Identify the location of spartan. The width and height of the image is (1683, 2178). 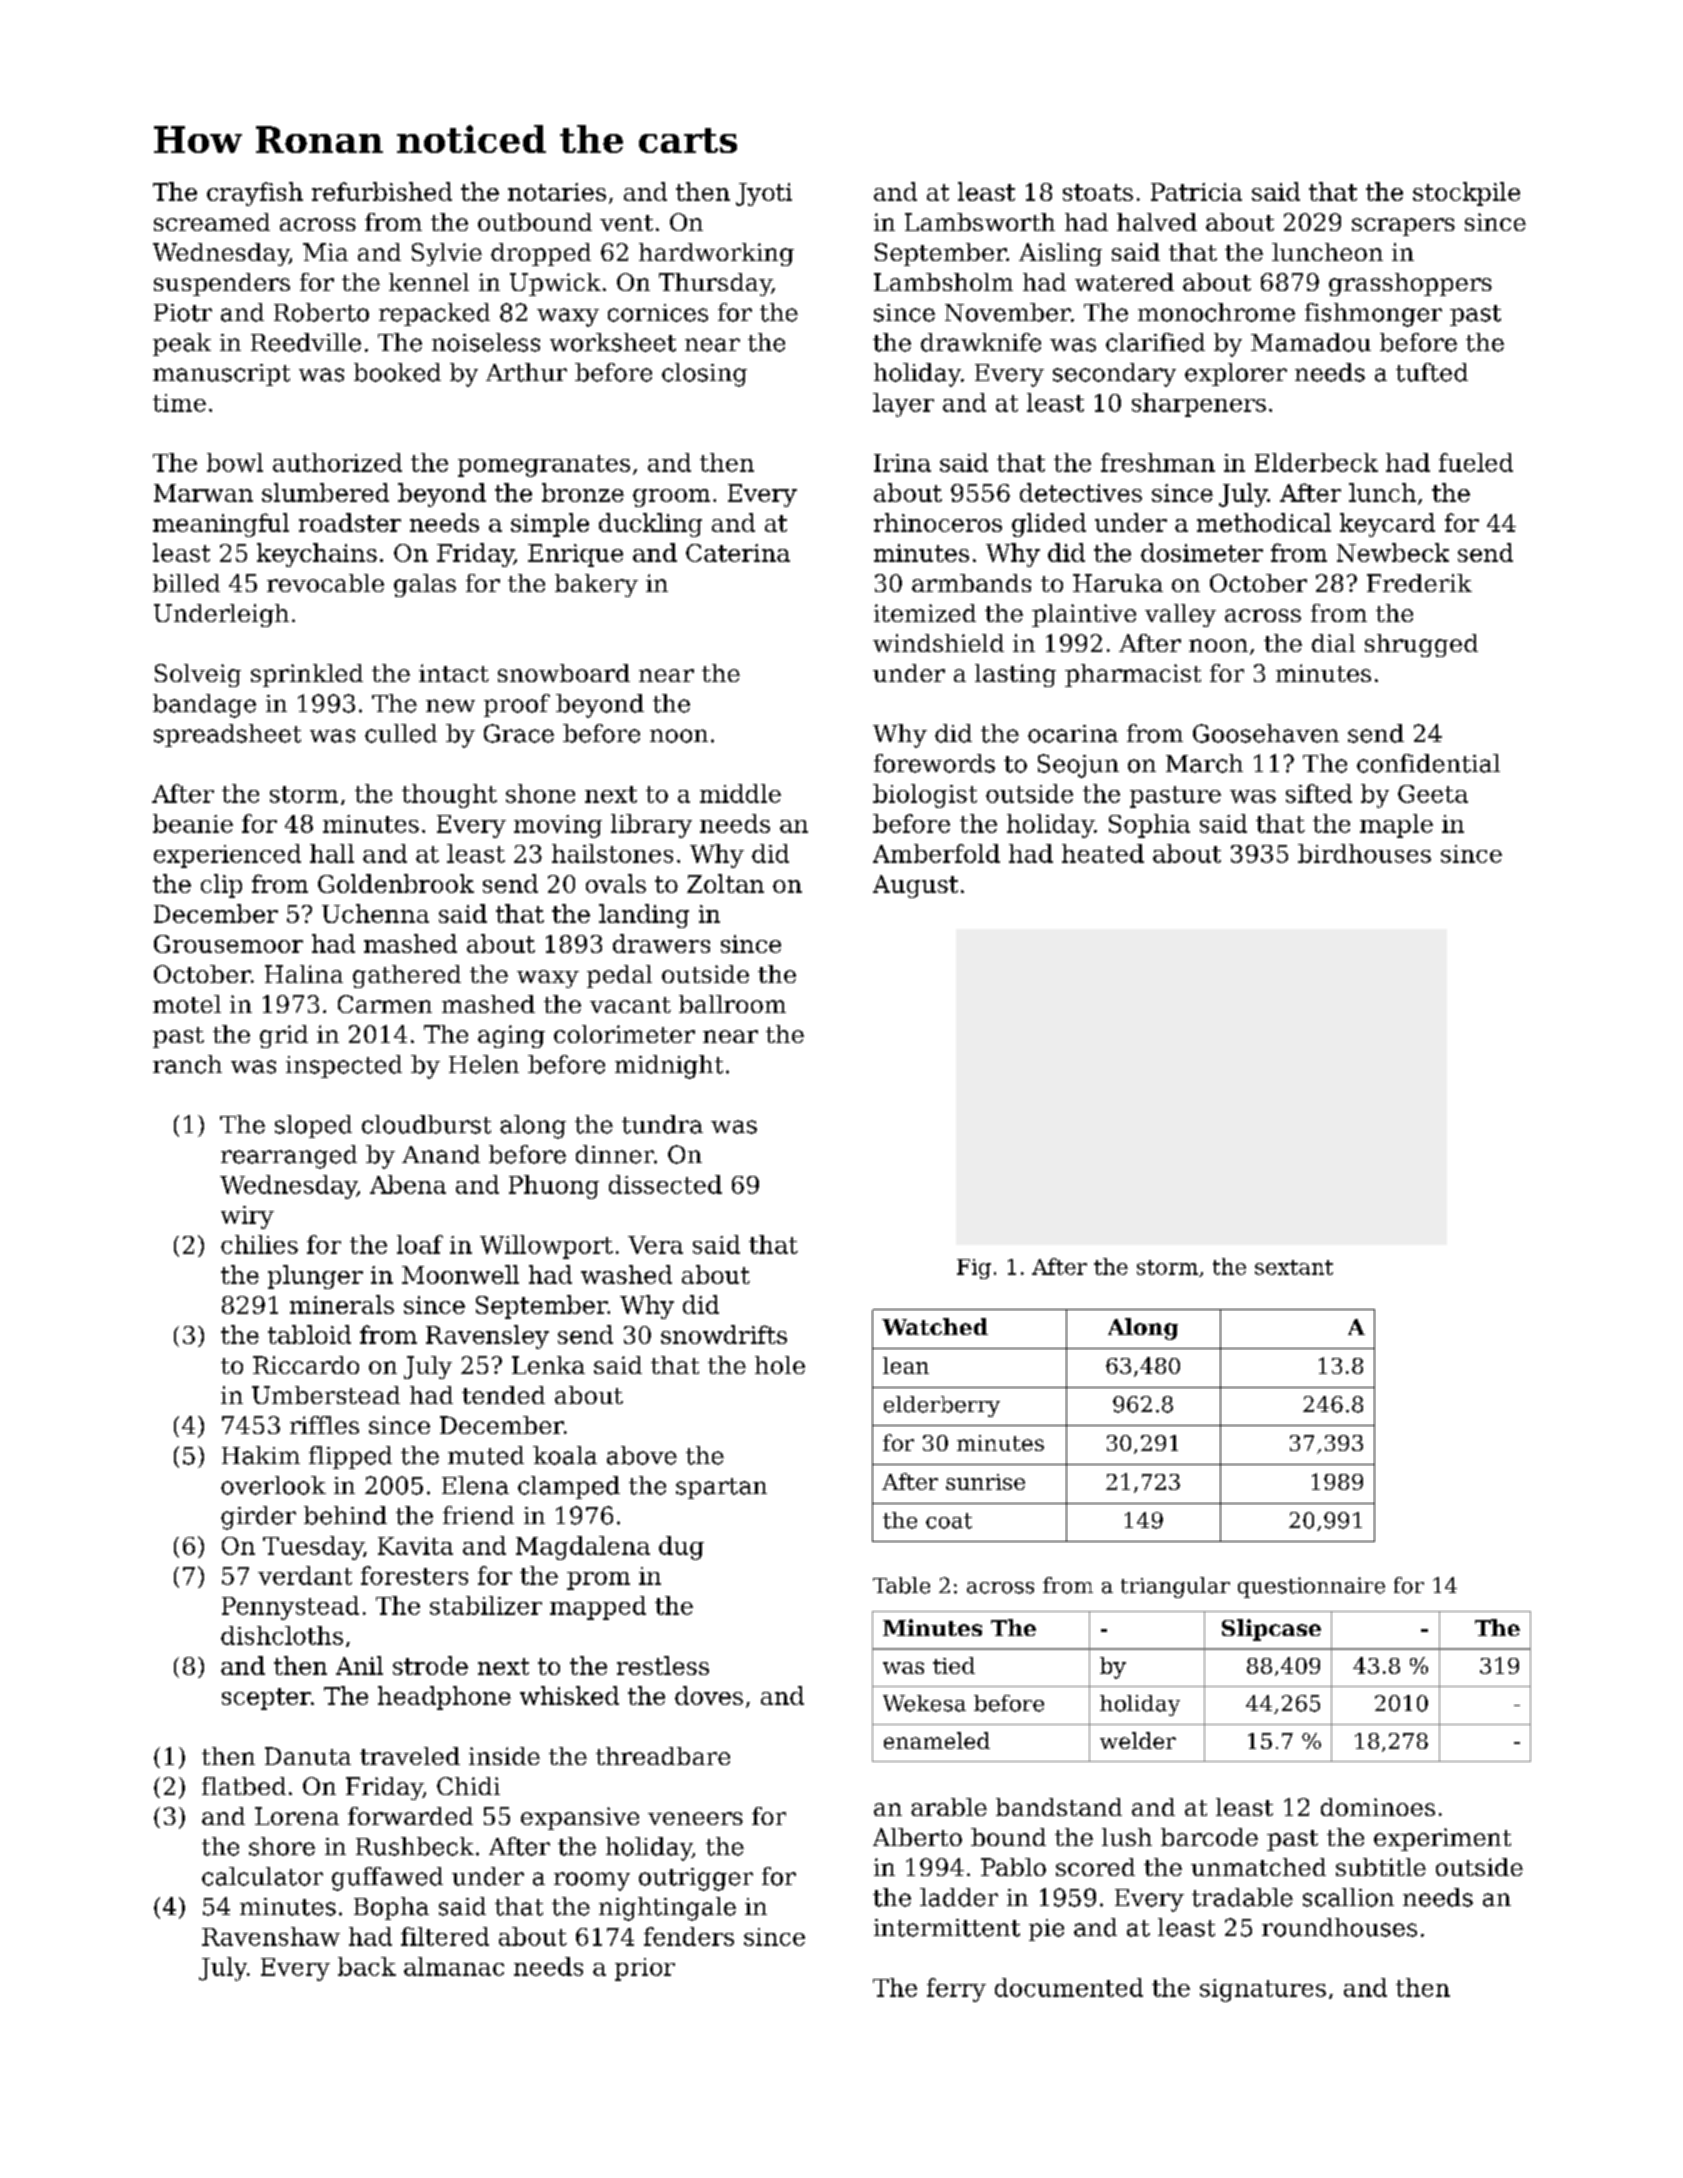
(721, 1488).
